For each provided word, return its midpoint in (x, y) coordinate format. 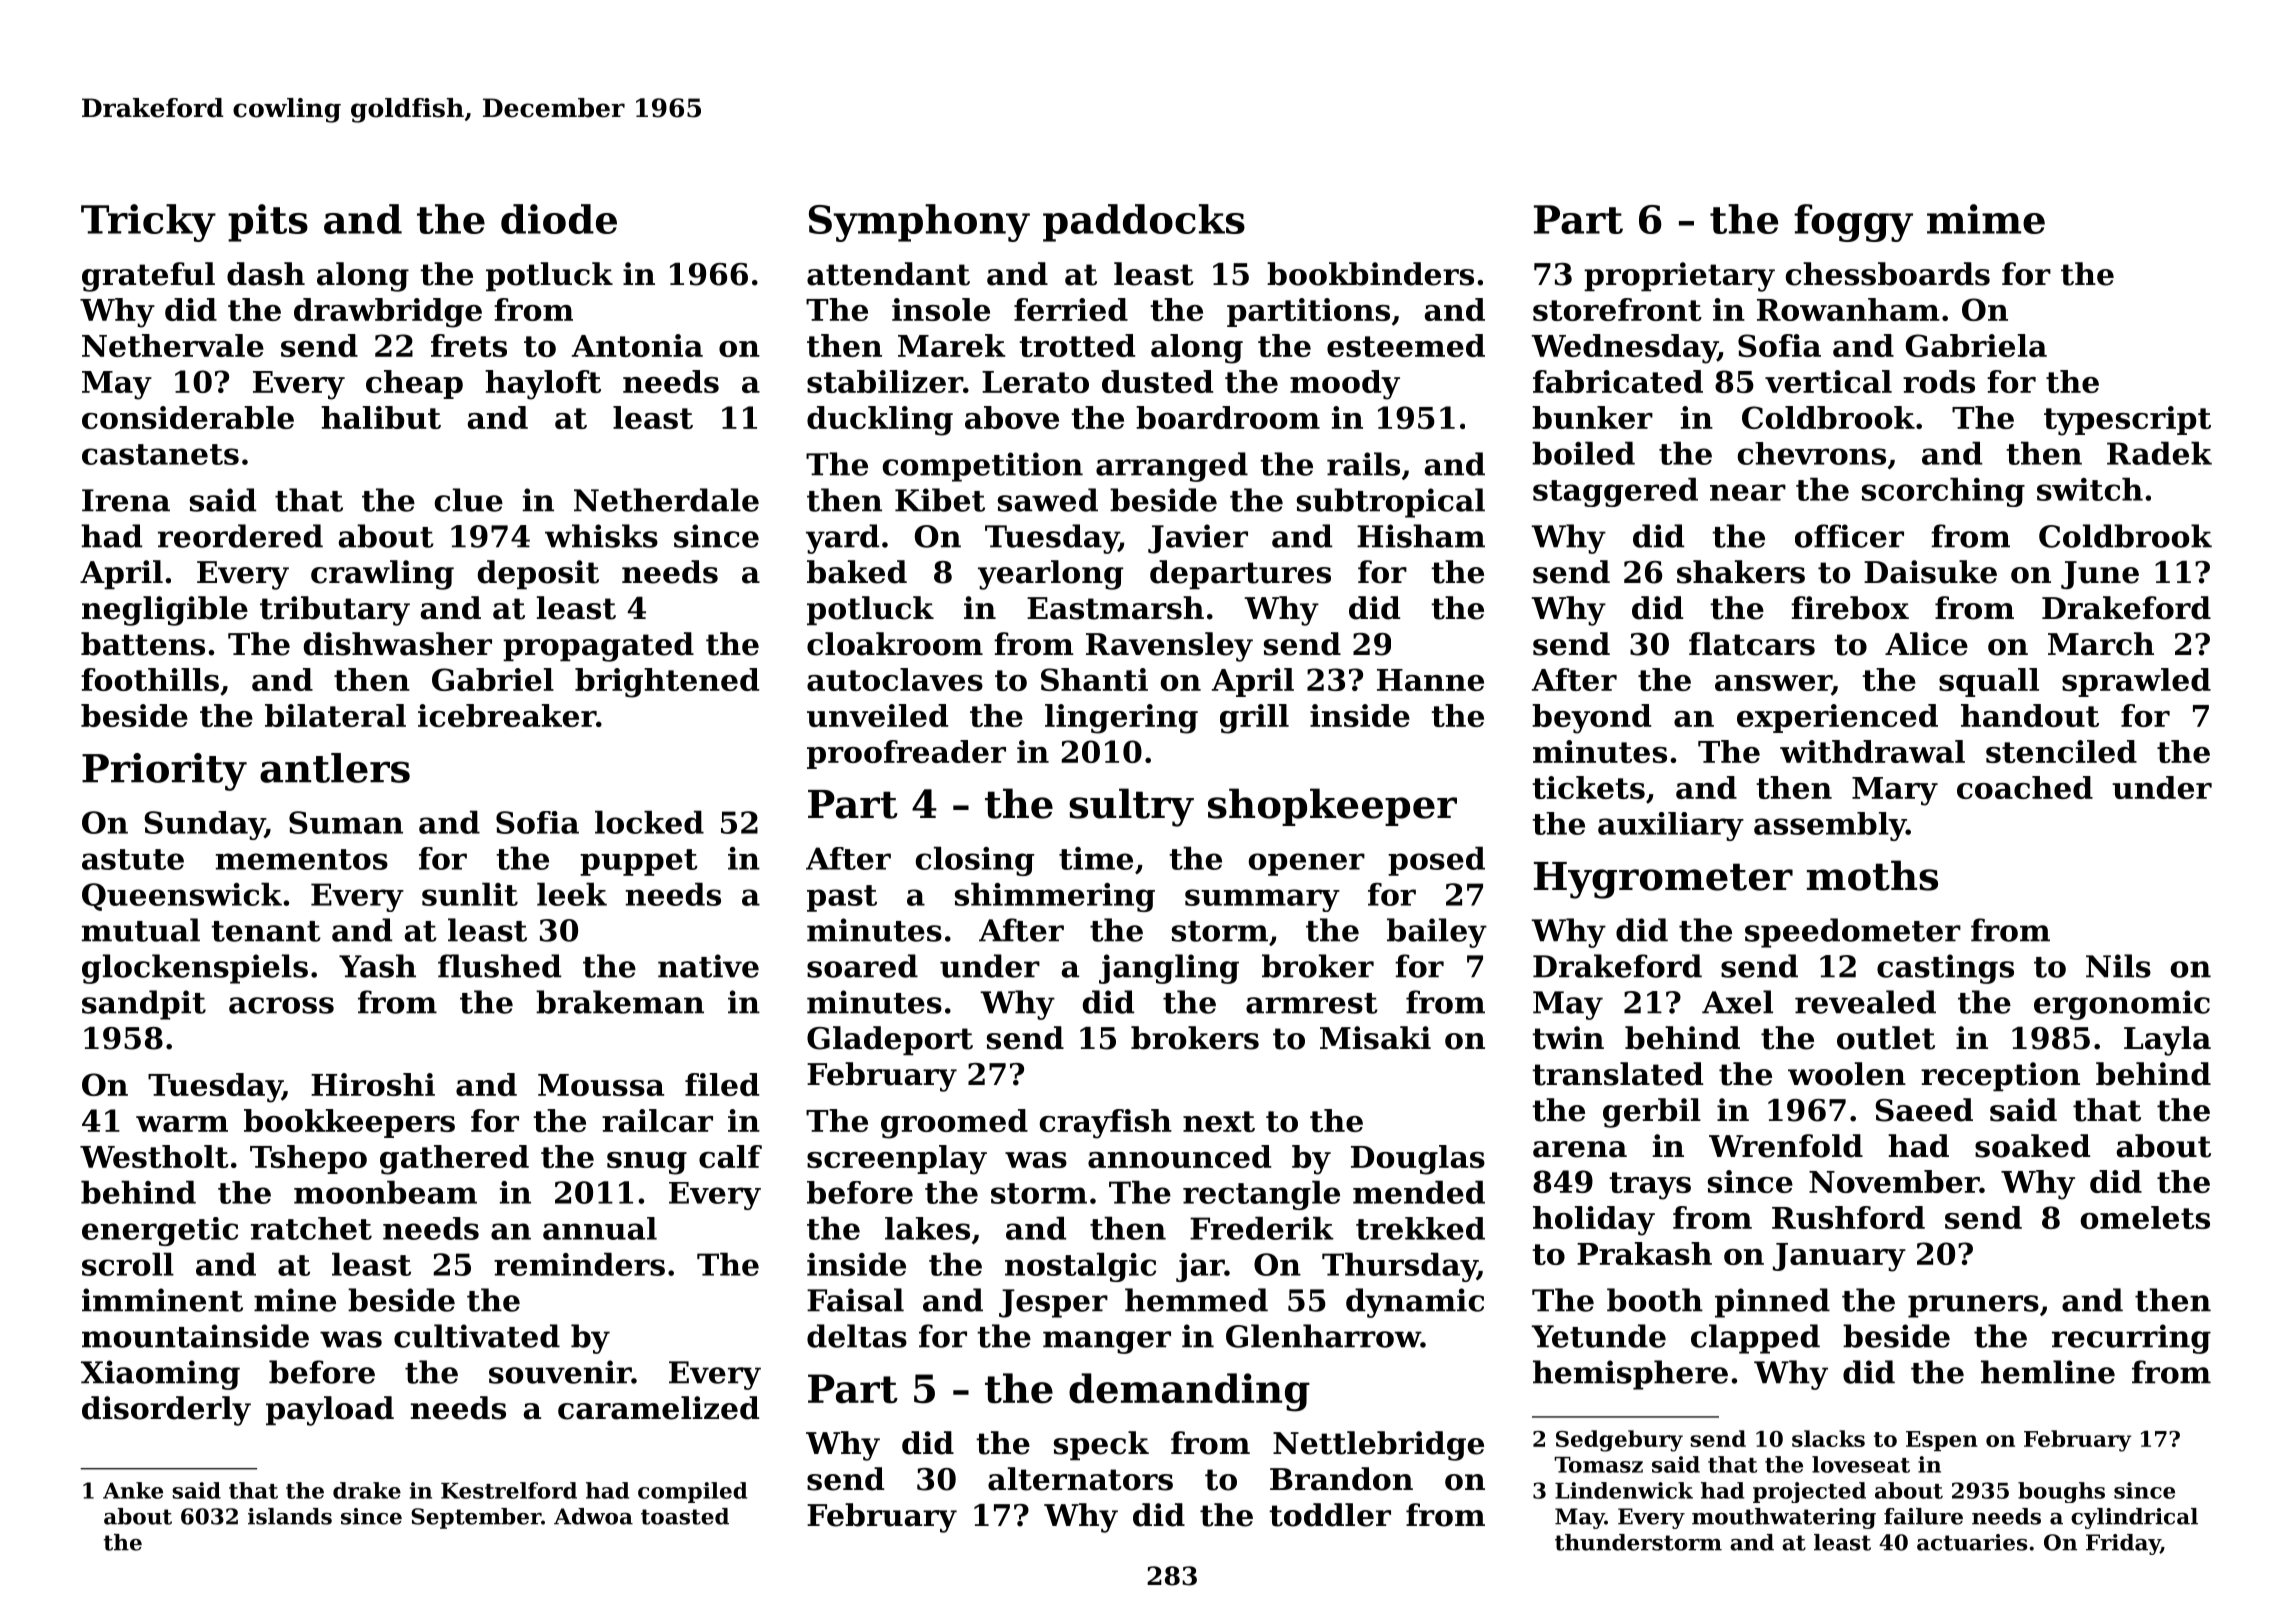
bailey (1437, 933)
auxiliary (1671, 826)
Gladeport (890, 1040)
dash (266, 274)
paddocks (1144, 223)
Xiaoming (160, 1375)
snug (647, 1163)
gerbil (1652, 1113)
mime (1986, 219)
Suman (346, 822)
